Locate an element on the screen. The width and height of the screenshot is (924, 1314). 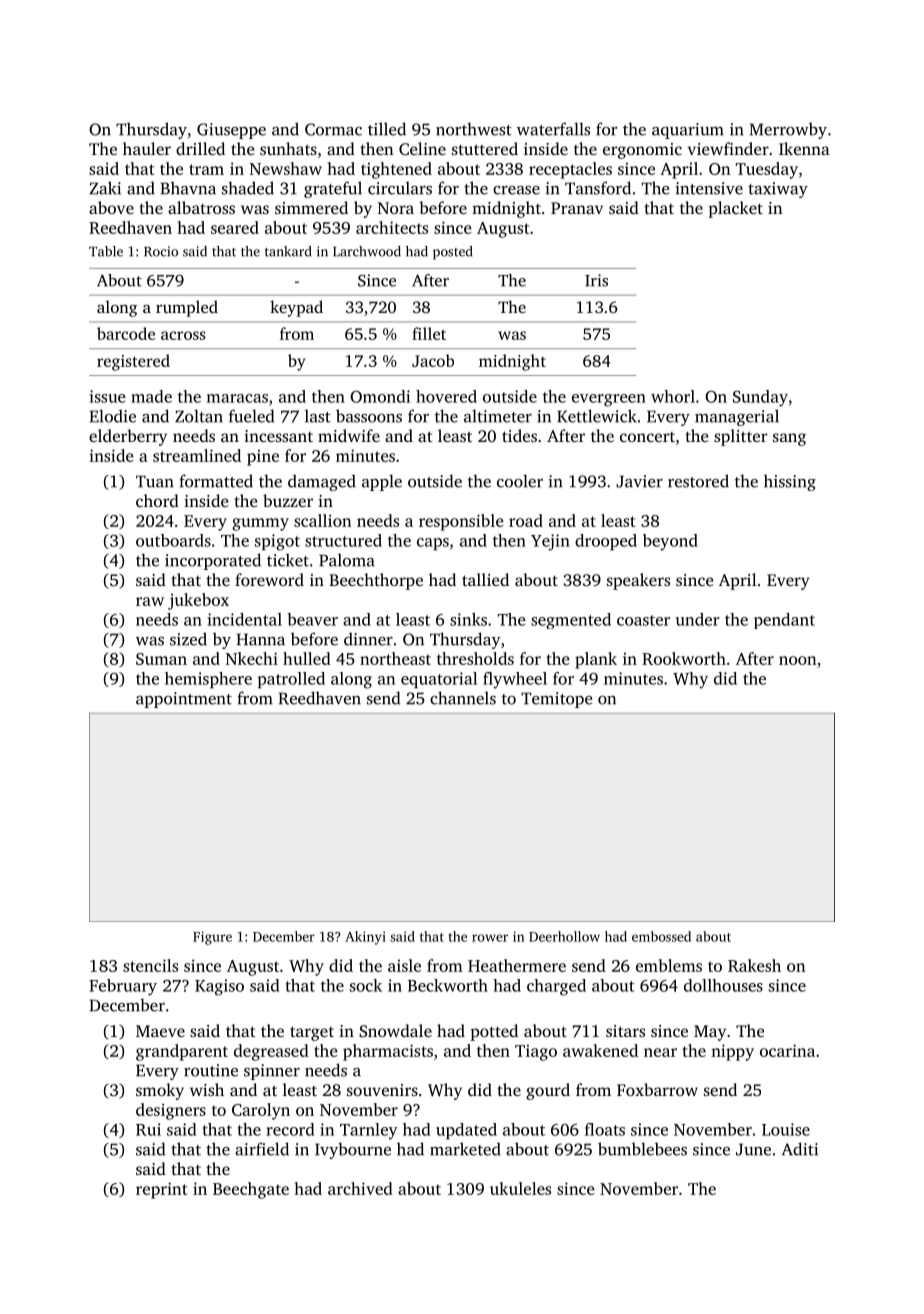
Rocio is located at coordinates (161, 251).
